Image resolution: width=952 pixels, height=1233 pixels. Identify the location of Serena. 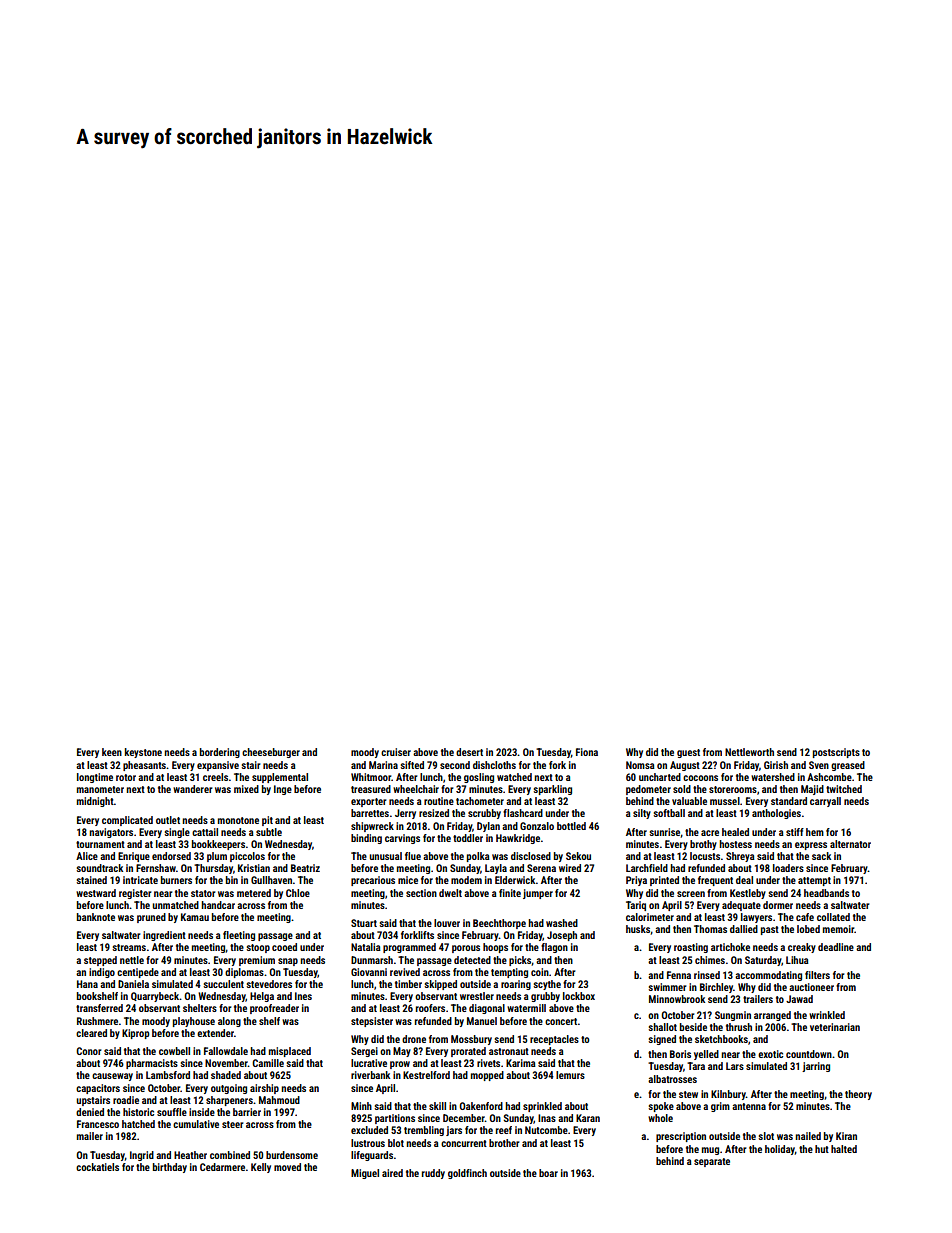
(541, 868).
